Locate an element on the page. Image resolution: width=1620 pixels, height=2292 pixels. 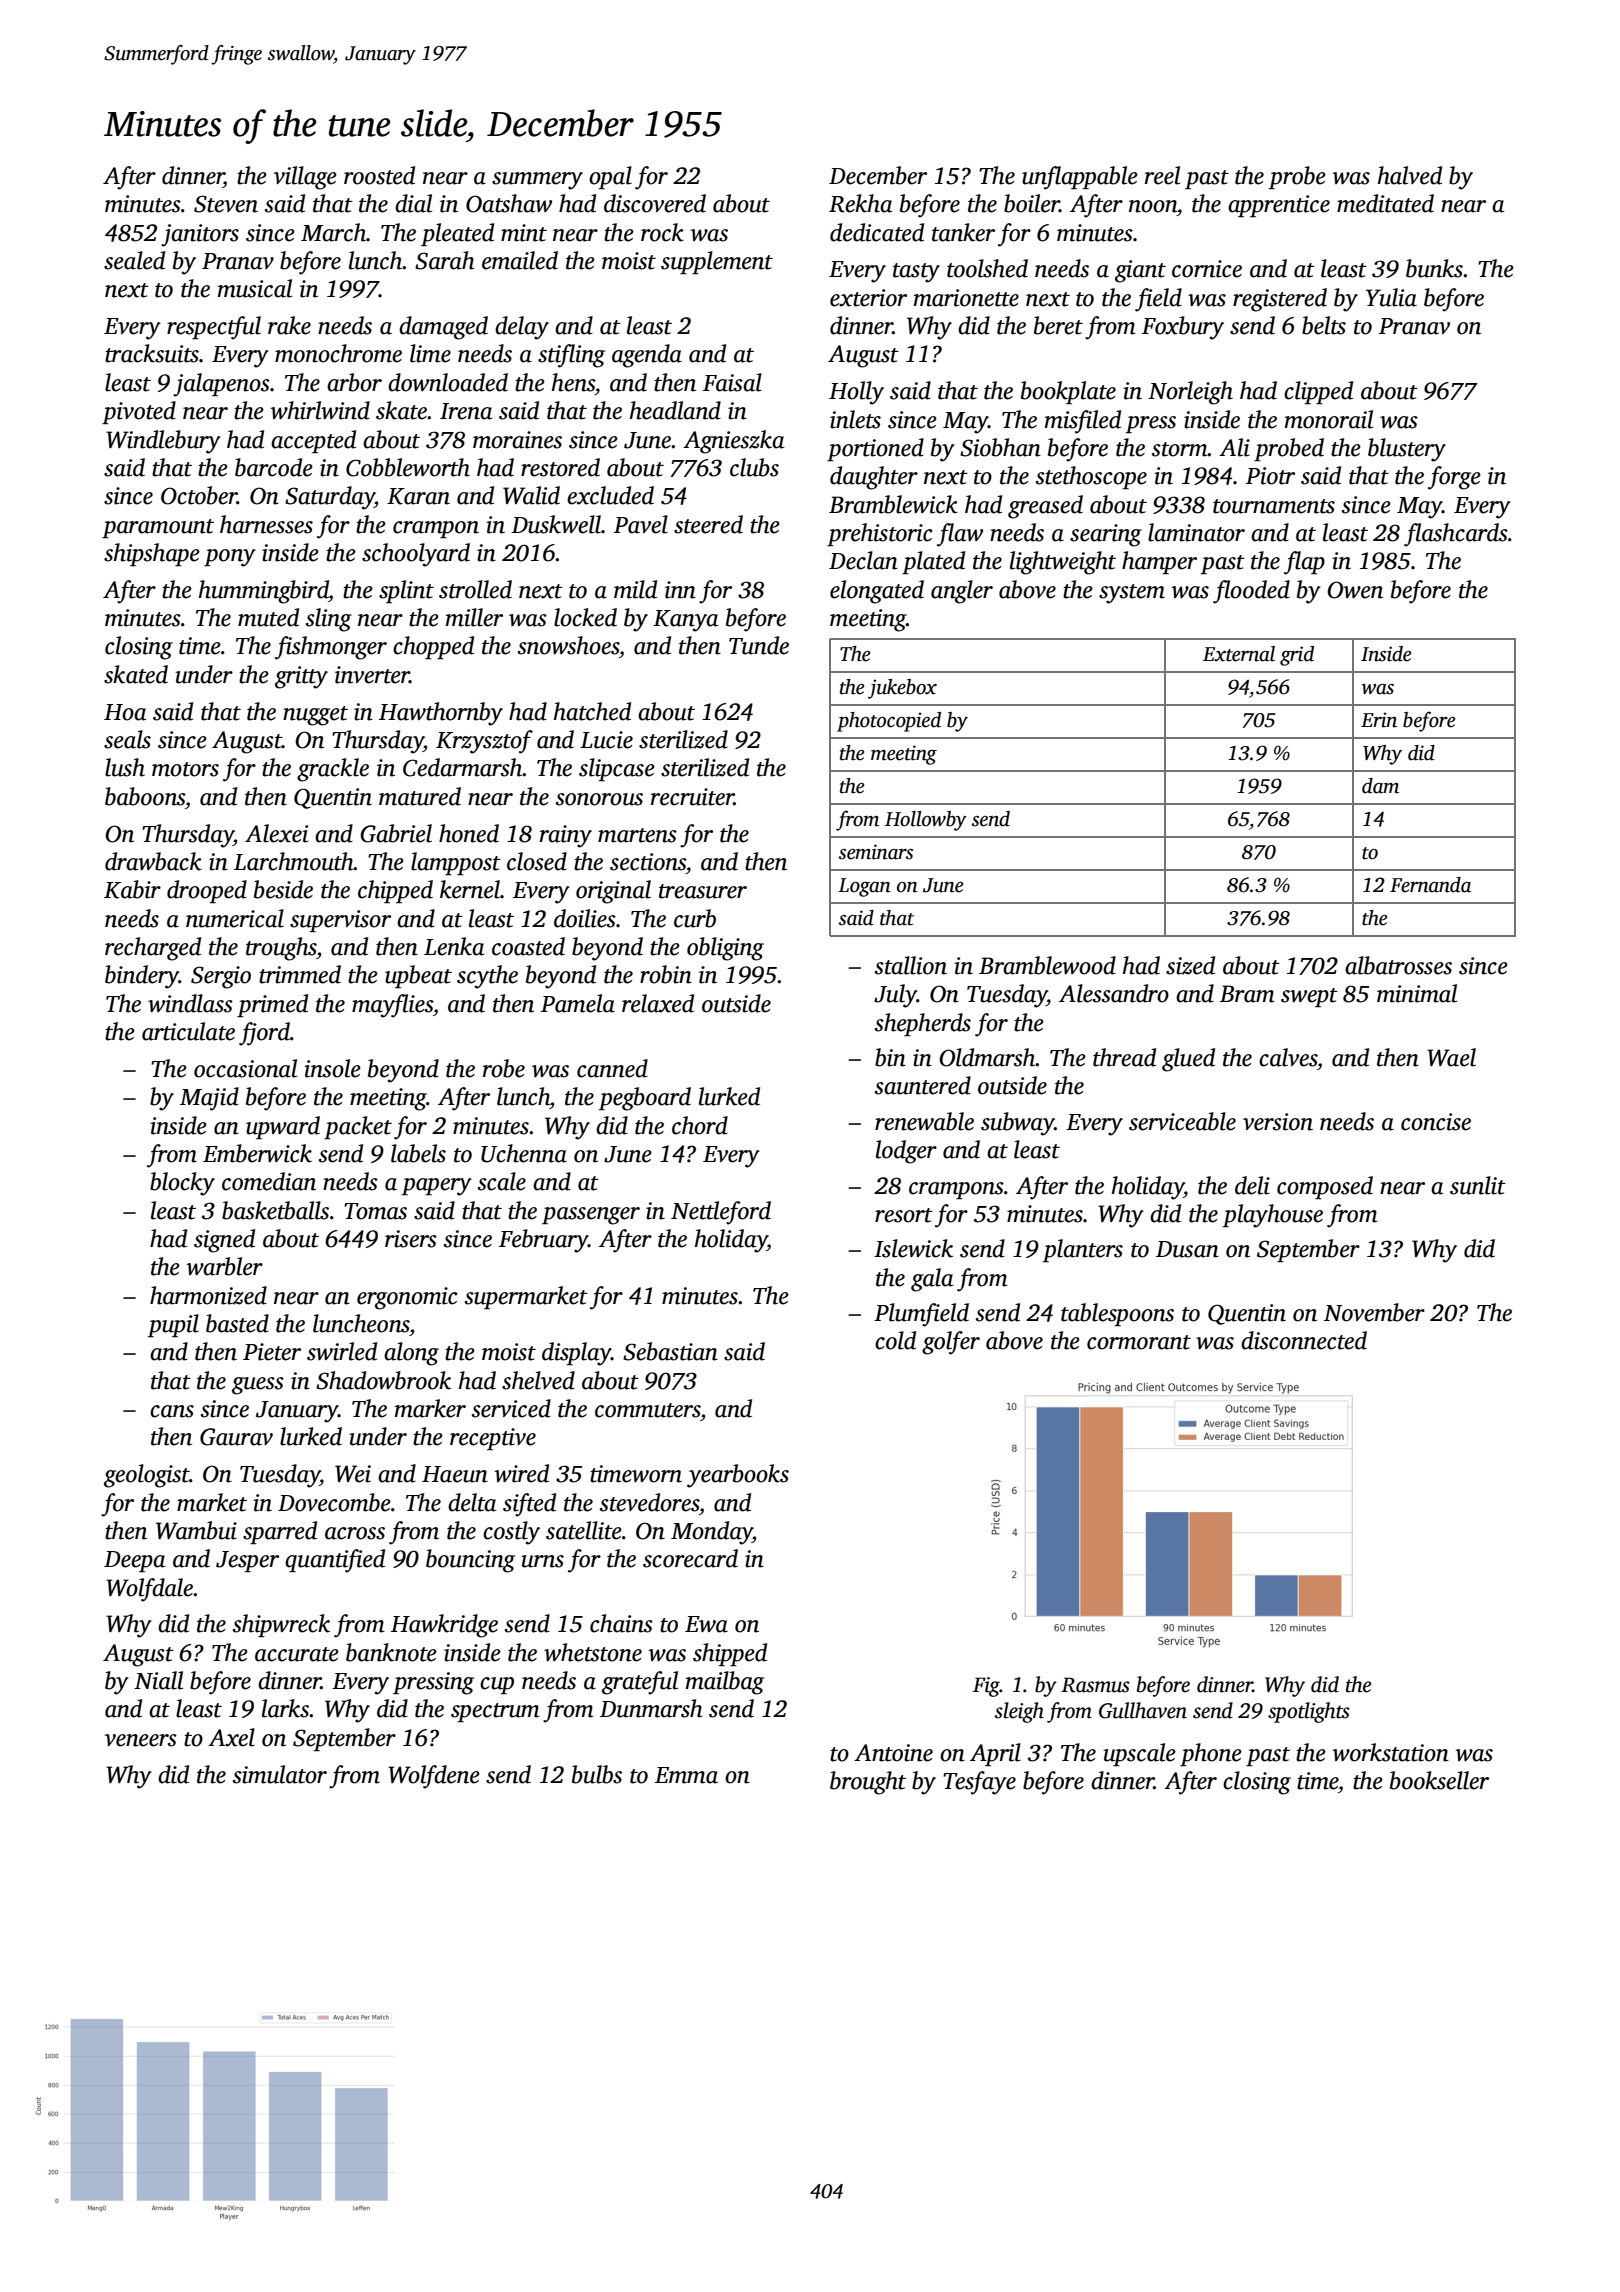
Piotr is located at coordinates (1270, 476).
